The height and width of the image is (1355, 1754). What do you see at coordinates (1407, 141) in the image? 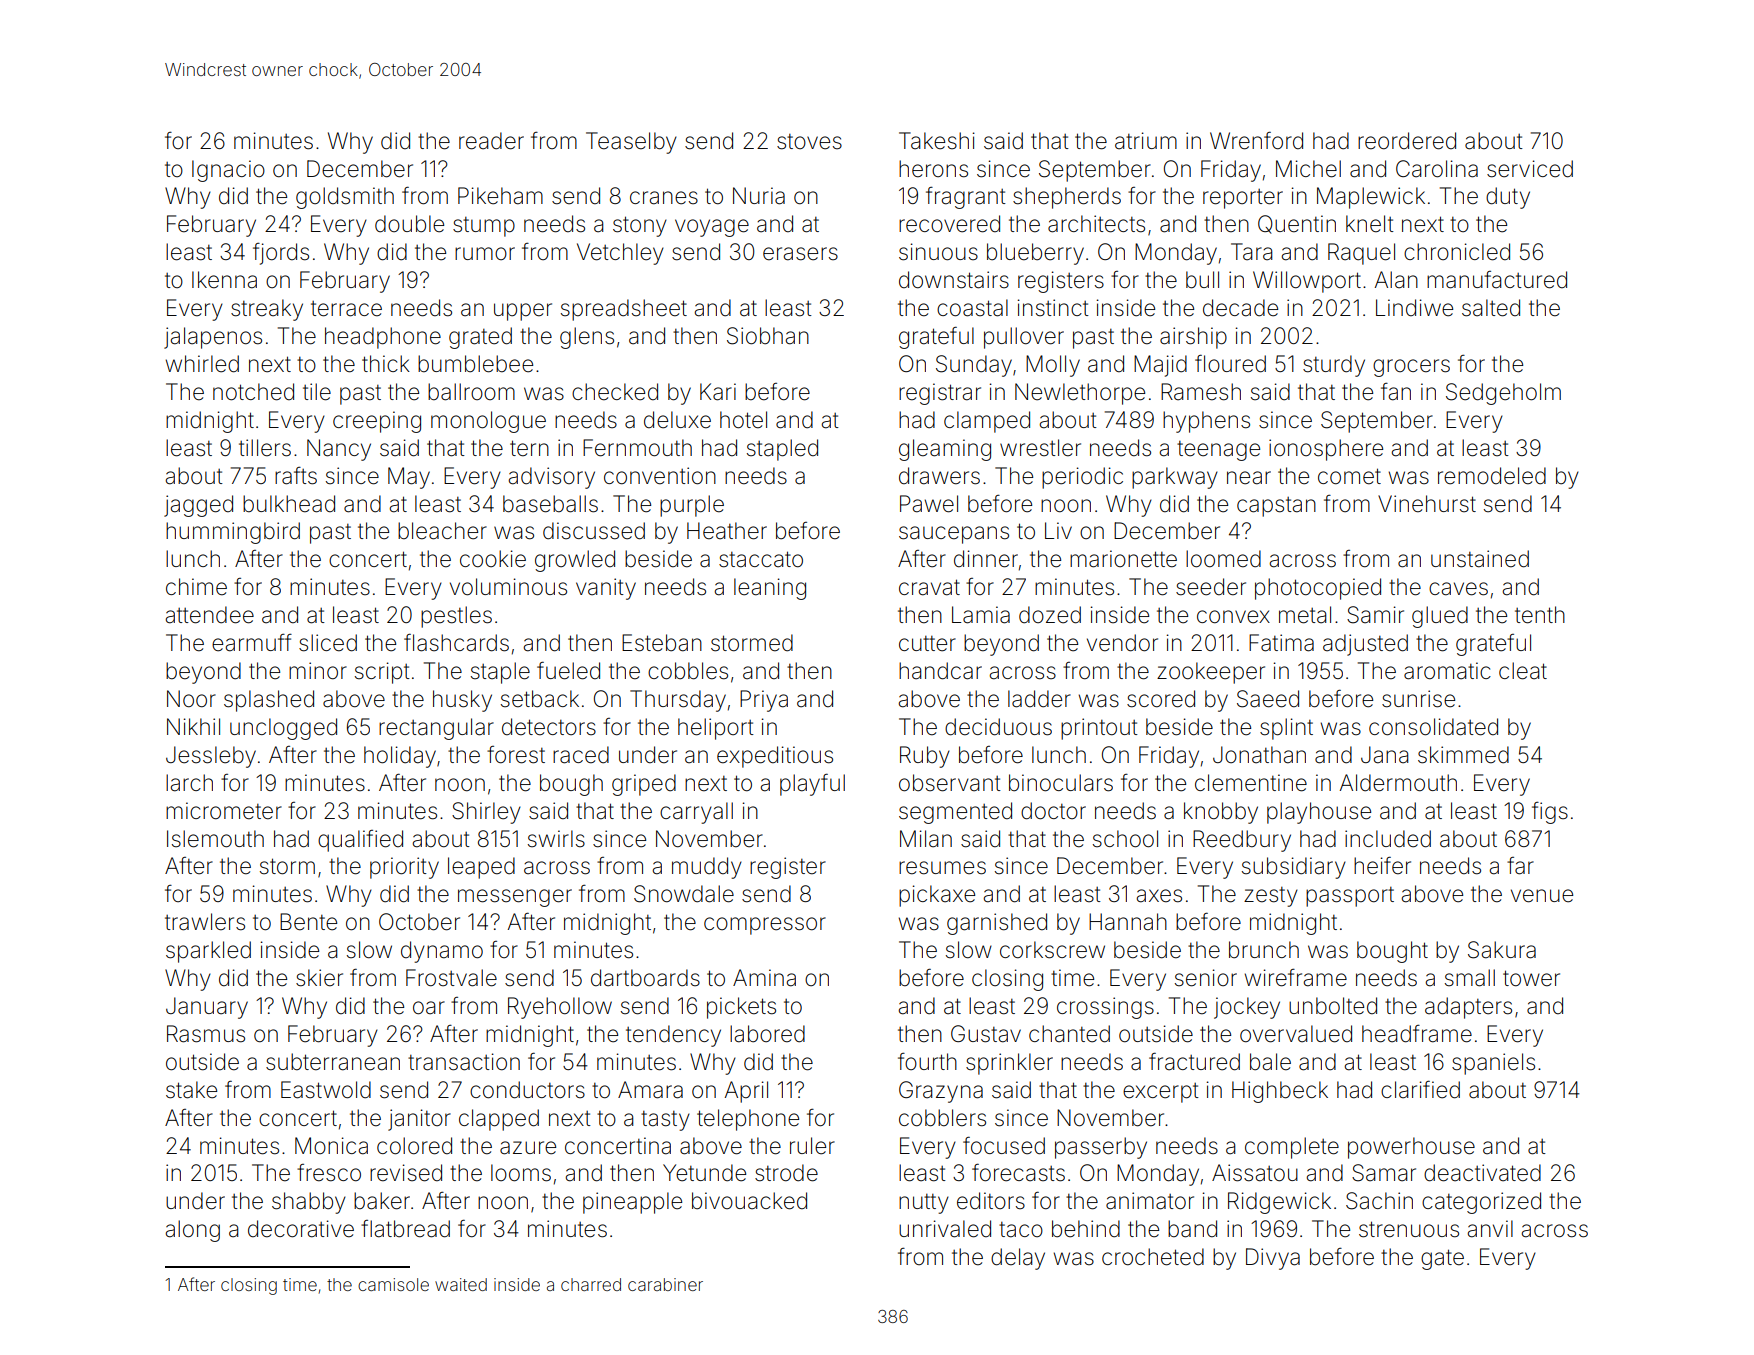
I see `reordered` at bounding box center [1407, 141].
